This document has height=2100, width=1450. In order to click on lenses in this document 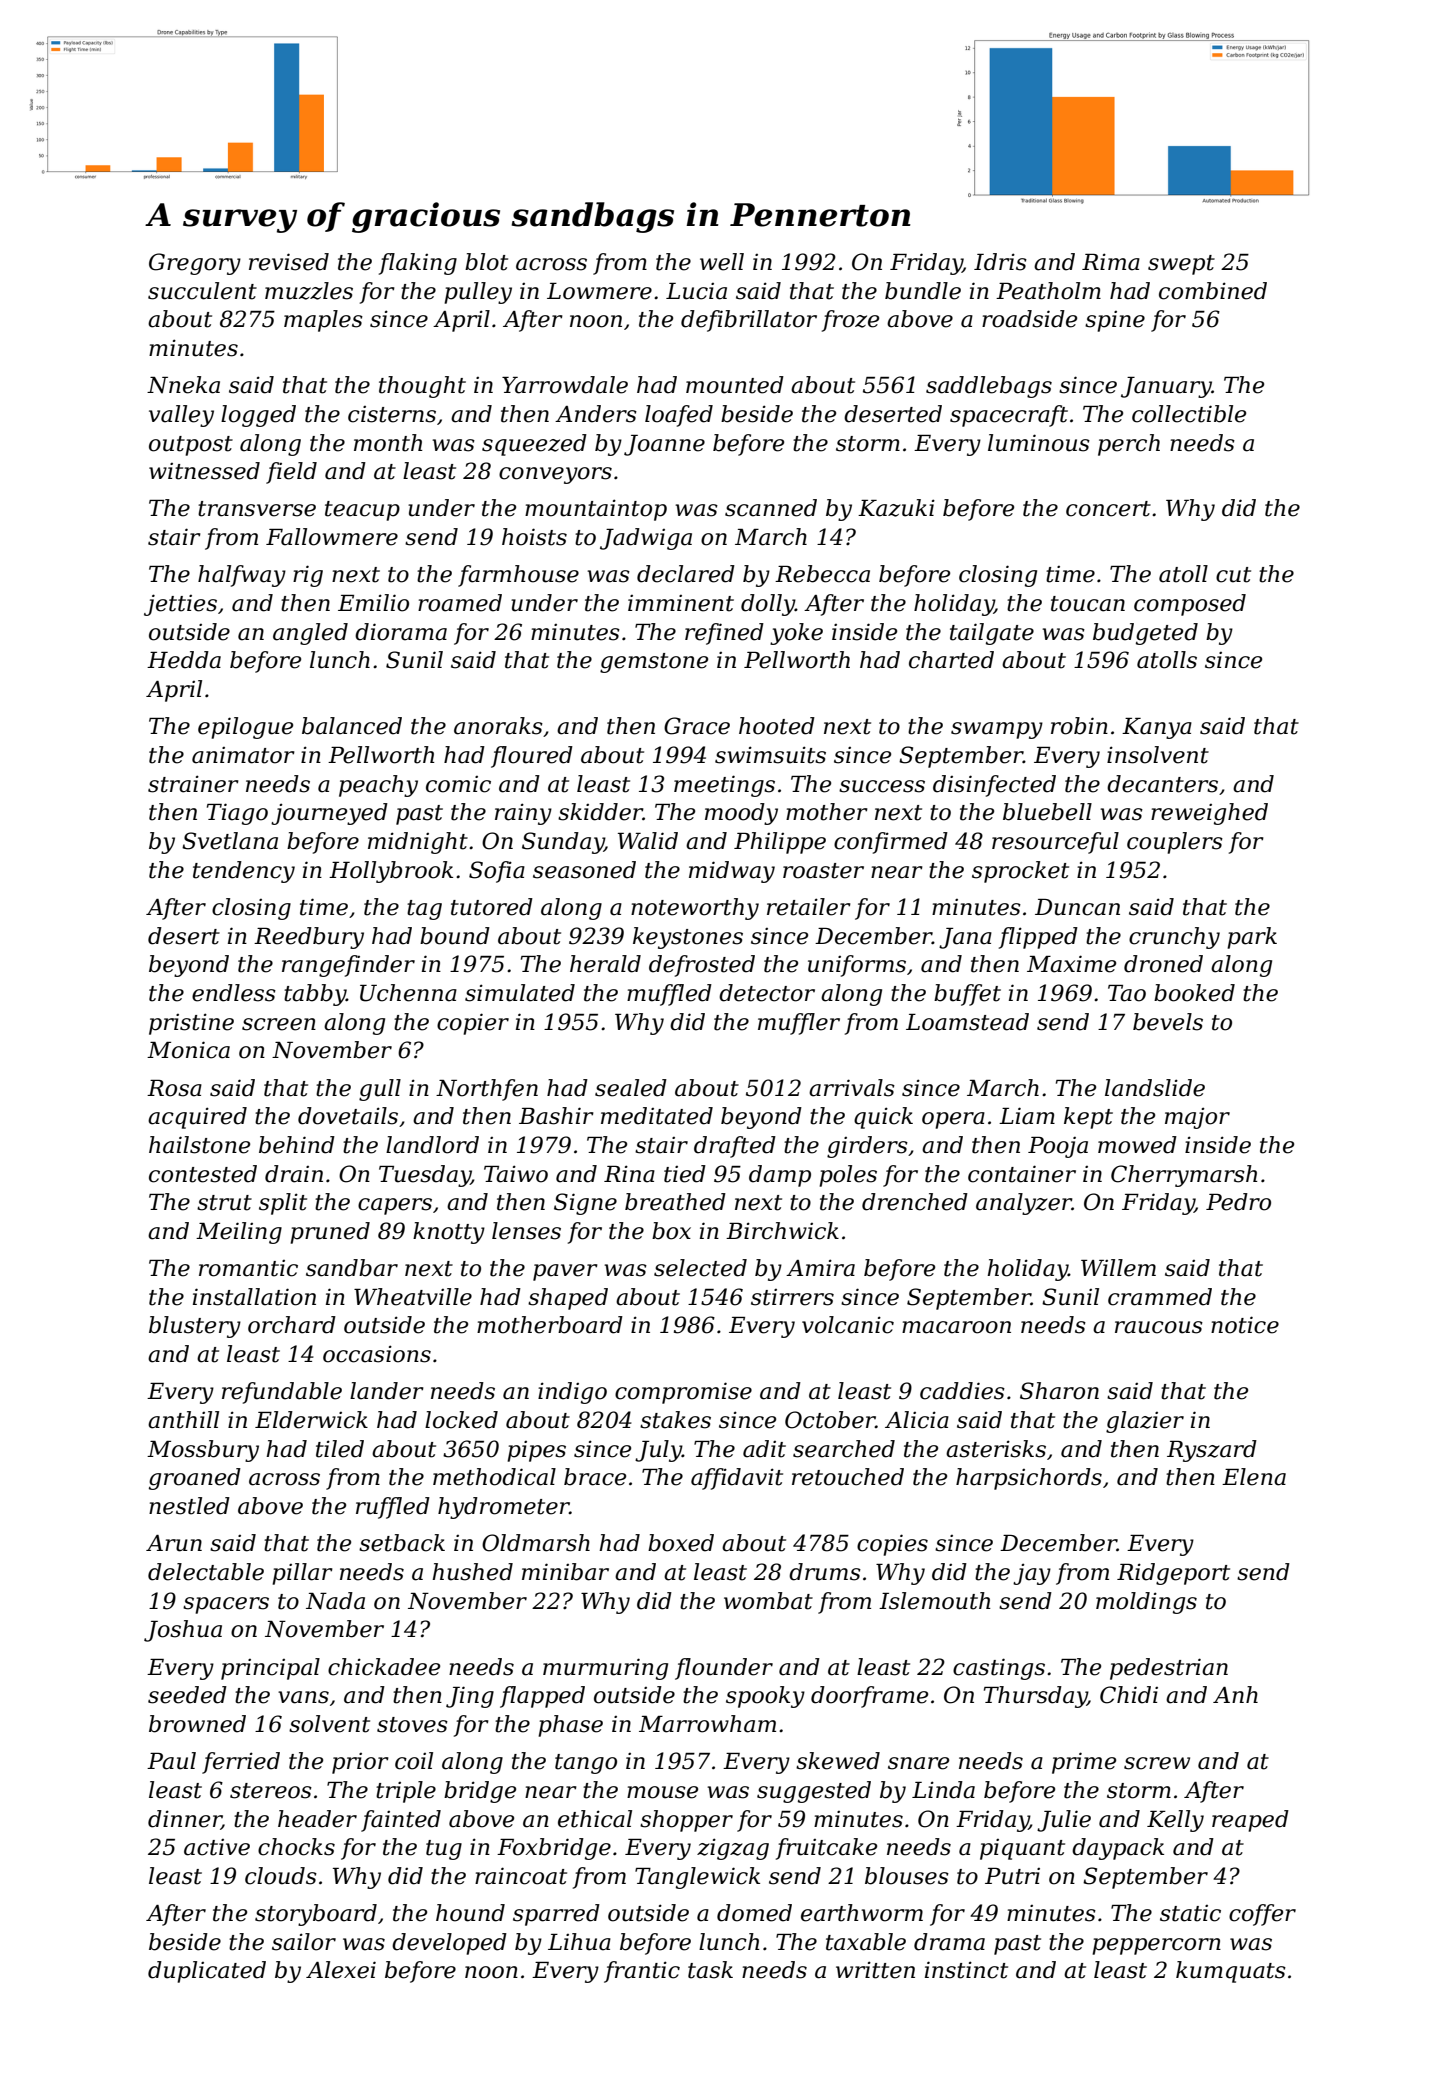, I will do `click(526, 1231)`.
